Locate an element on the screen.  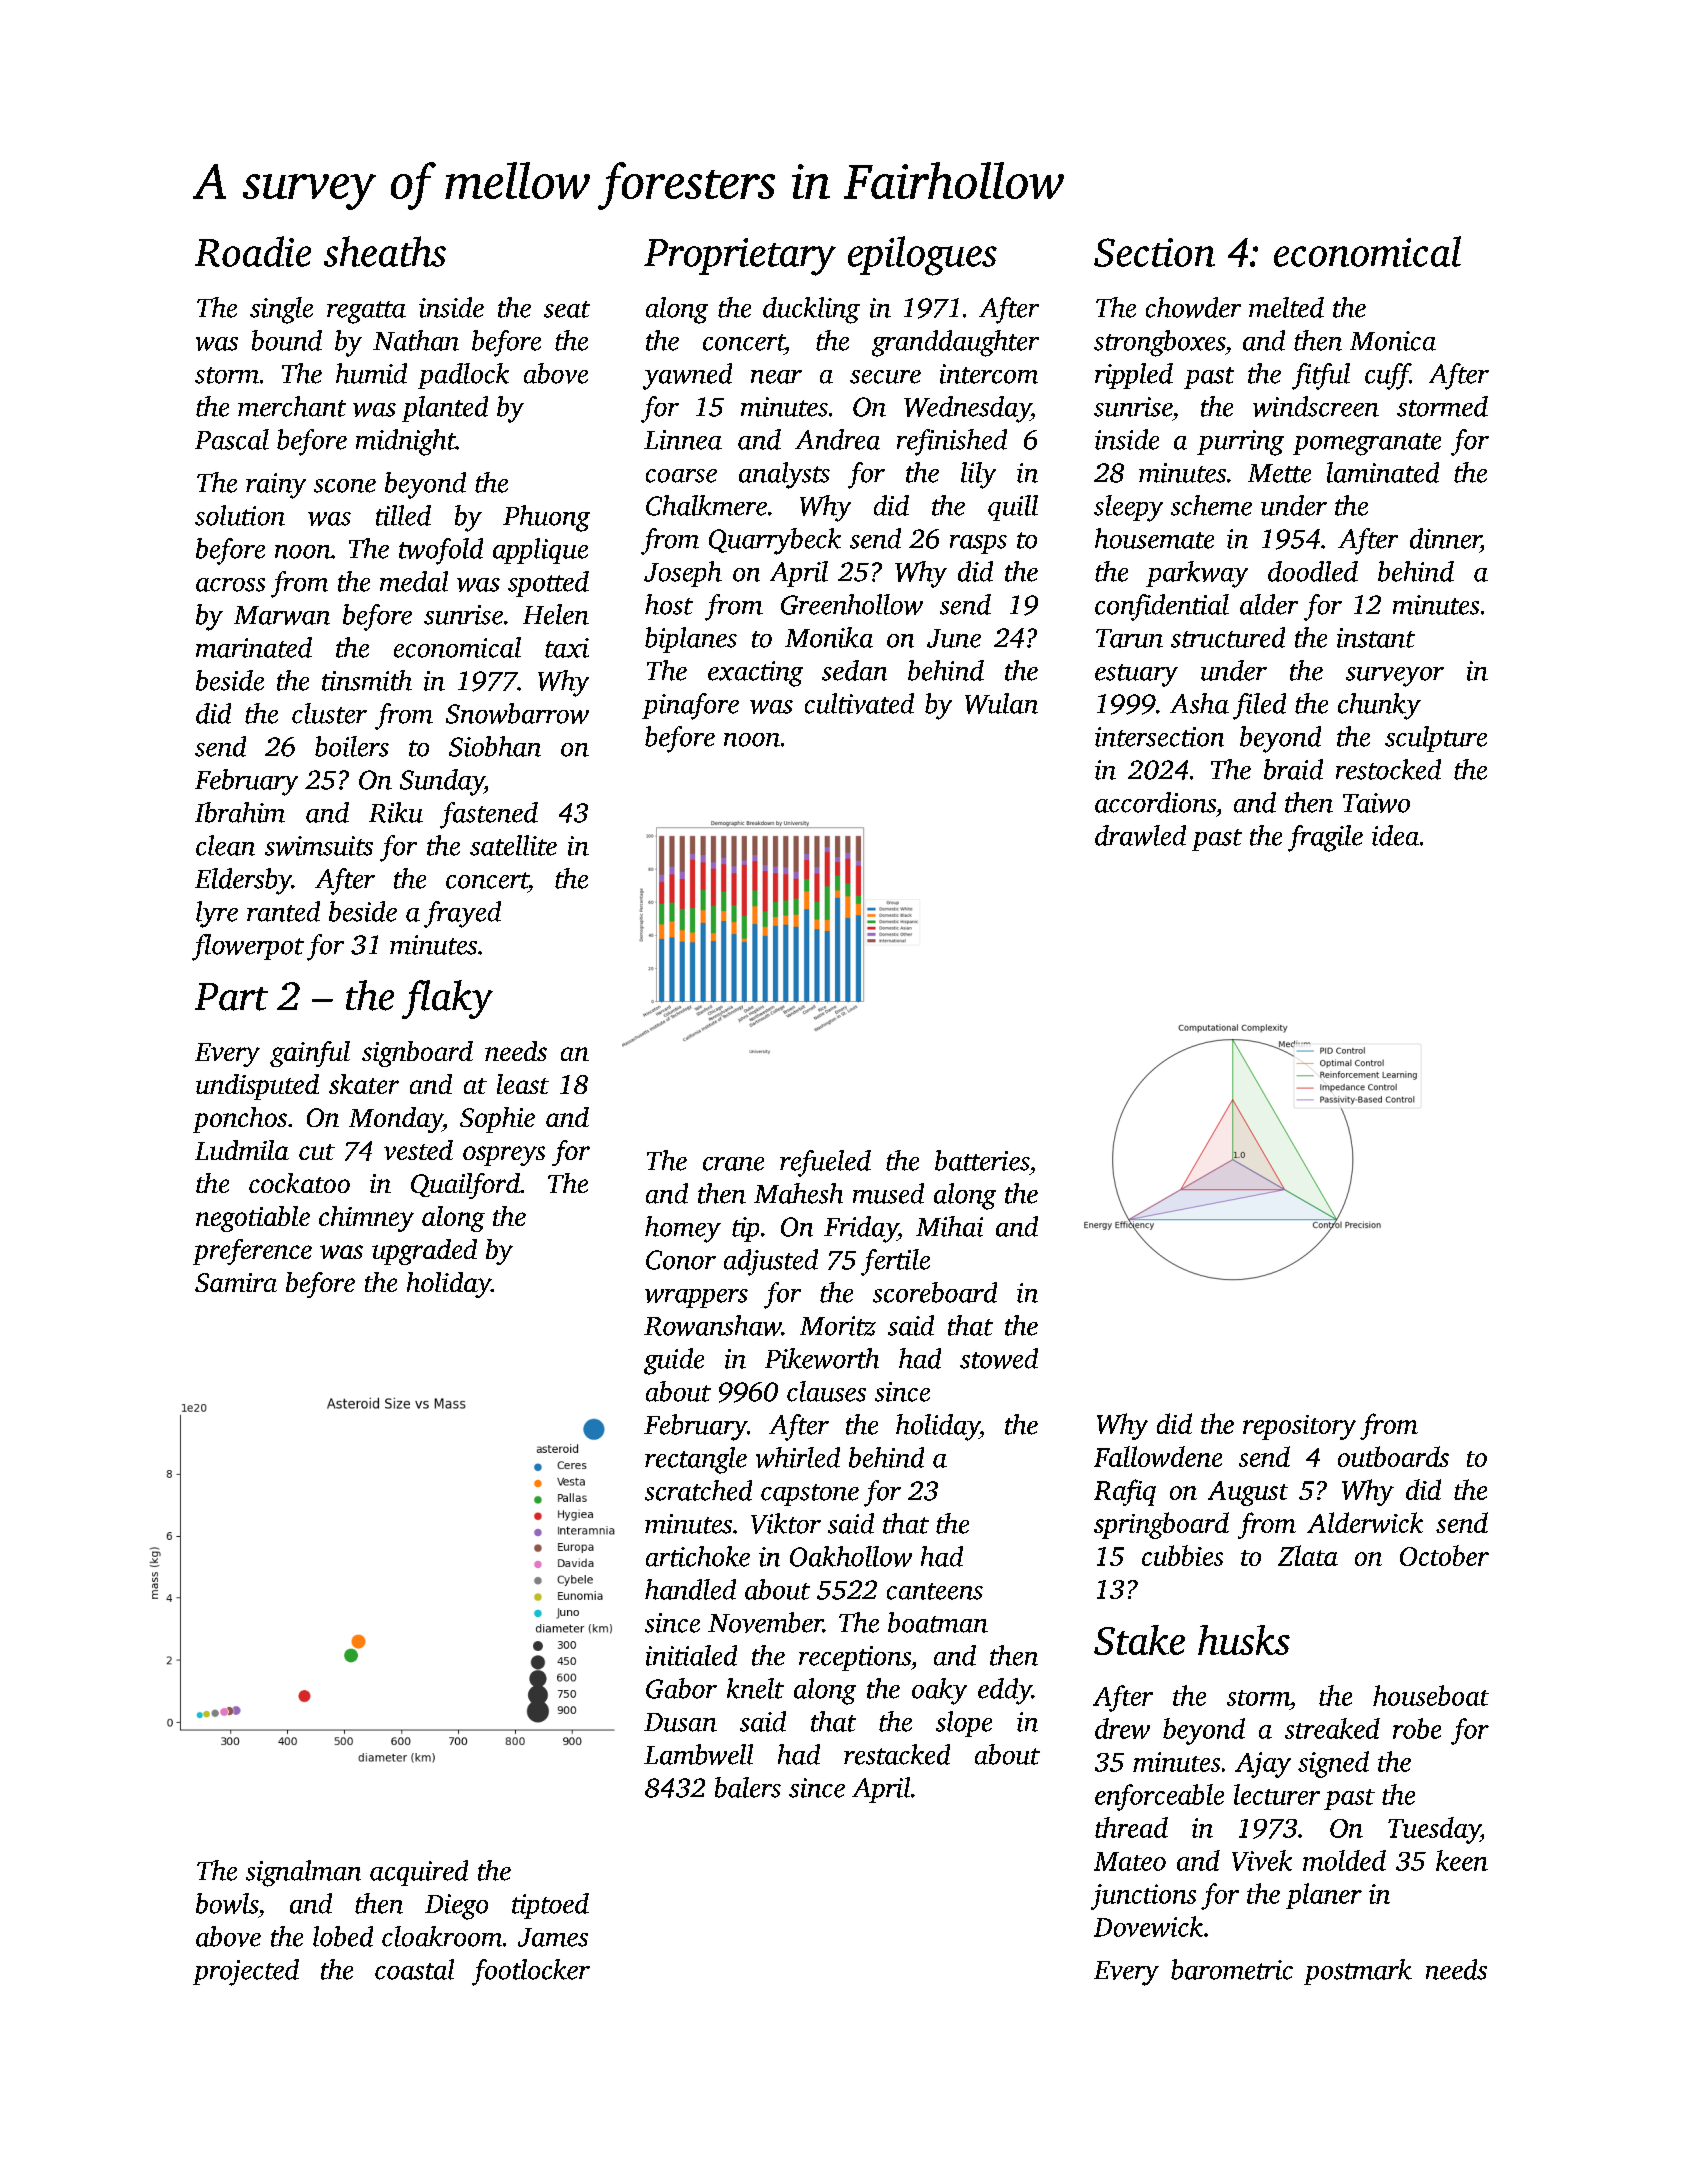
sheaths is located at coordinates (385, 251).
